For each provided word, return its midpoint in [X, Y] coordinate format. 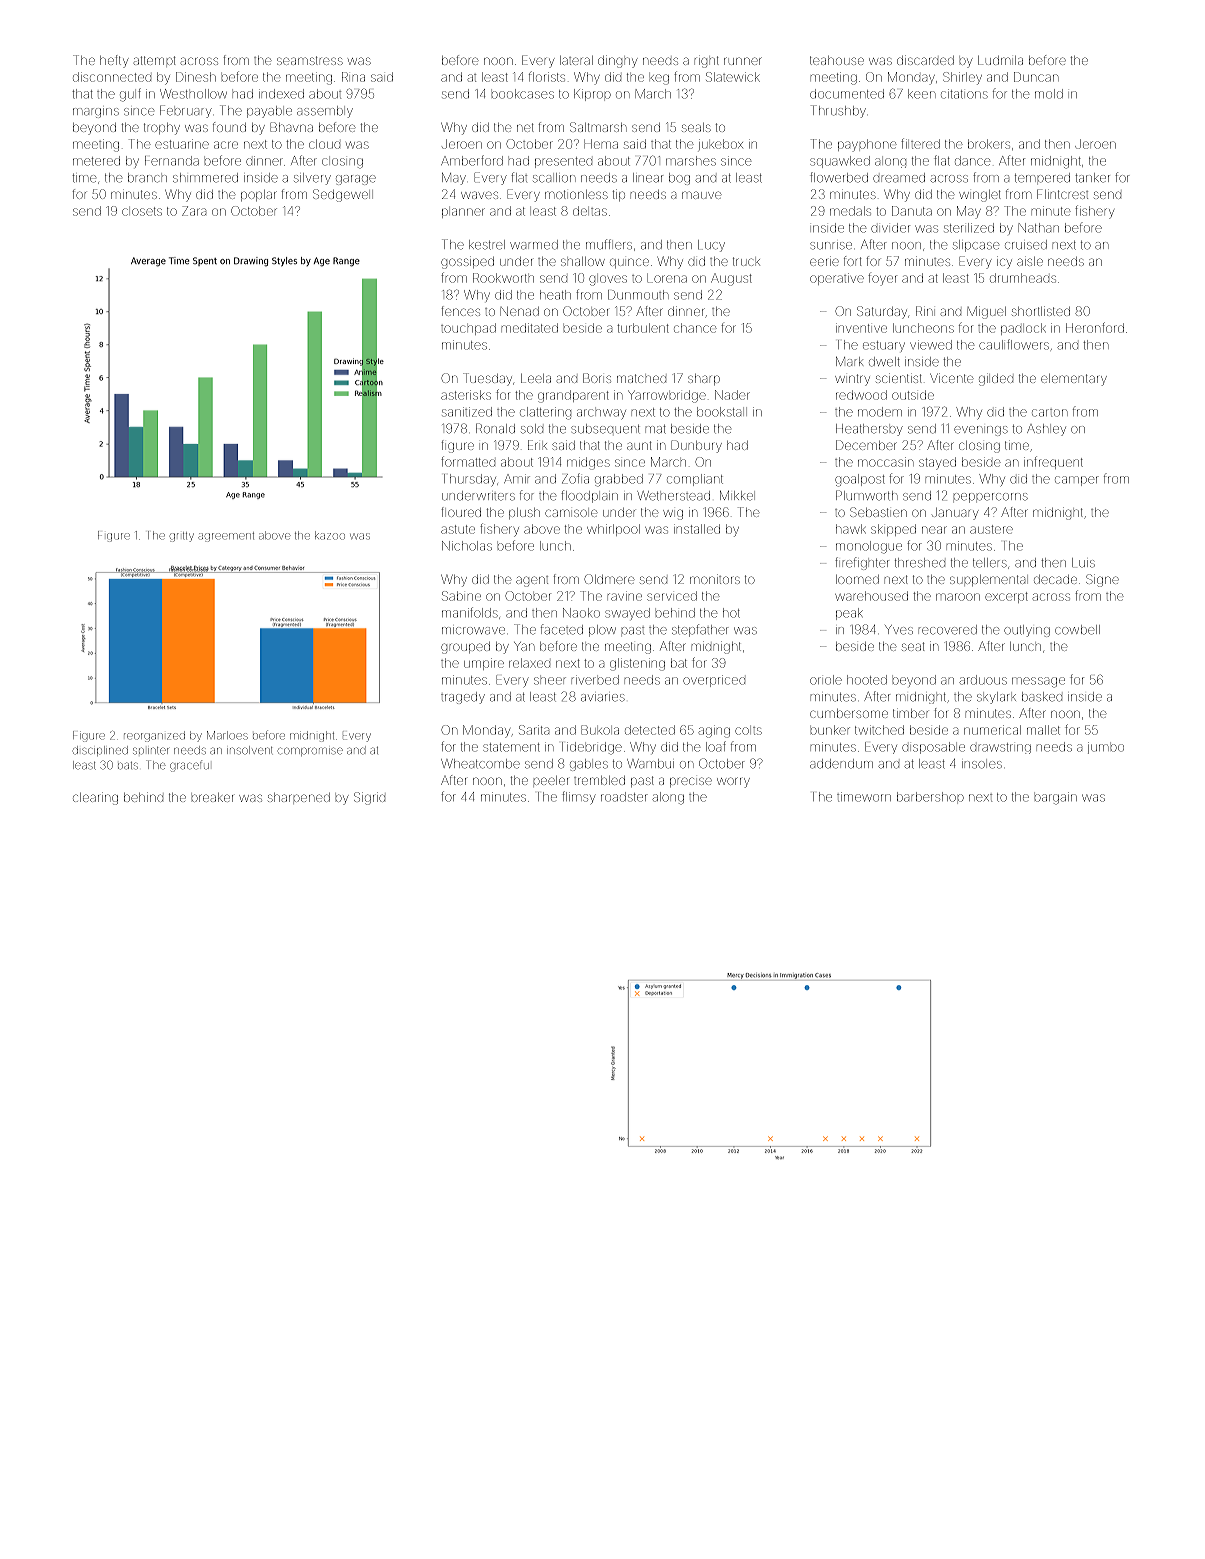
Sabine [461, 596]
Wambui [650, 764]
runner [743, 61]
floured [461, 512]
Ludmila [1000, 60]
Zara [194, 211]
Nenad [519, 311]
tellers [990, 563]
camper [1077, 481]
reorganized [154, 736]
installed [697, 529]
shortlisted [1041, 311]
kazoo [330, 535]
